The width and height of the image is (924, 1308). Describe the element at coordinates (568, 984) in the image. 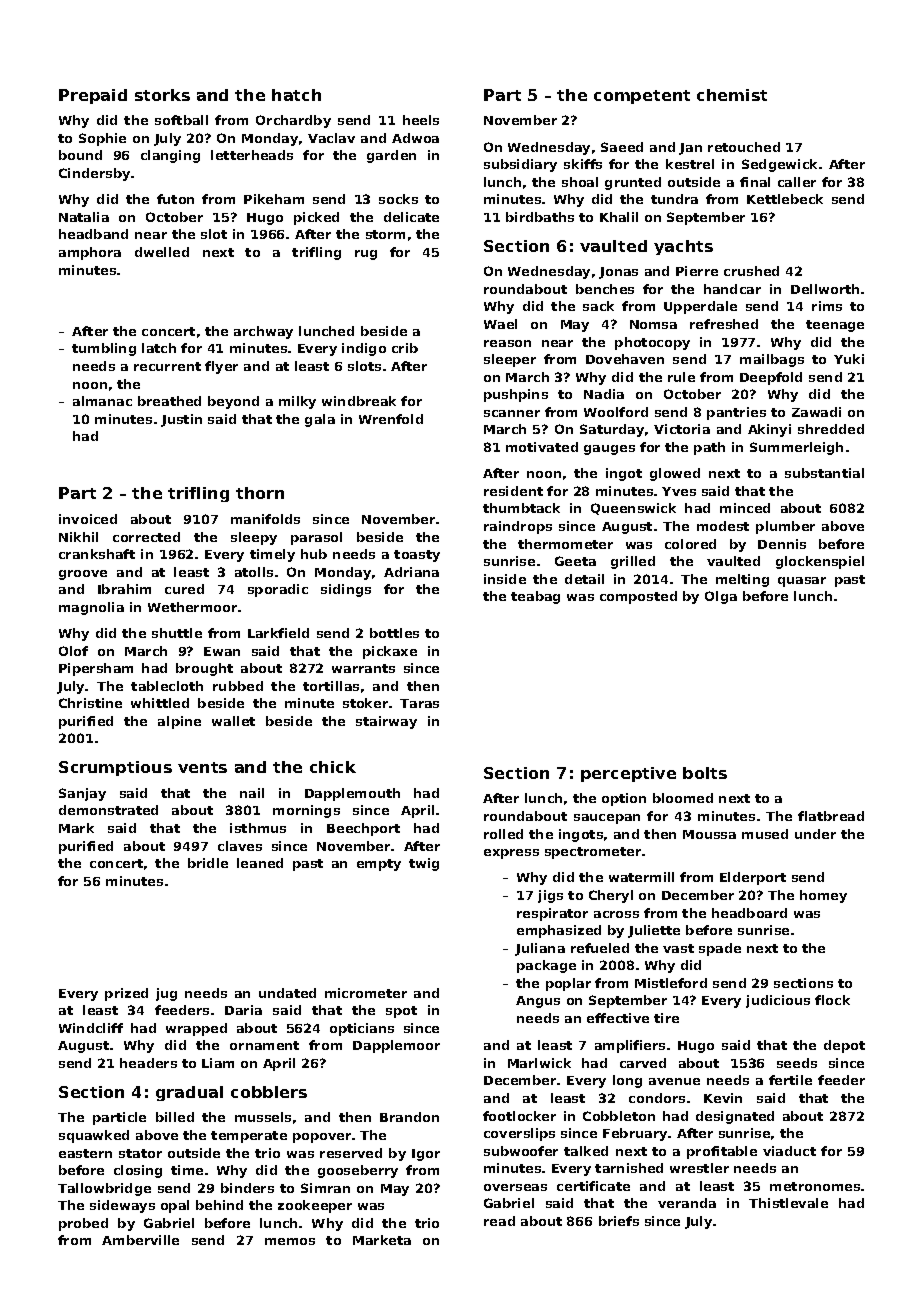

I see `poplar` at that location.
